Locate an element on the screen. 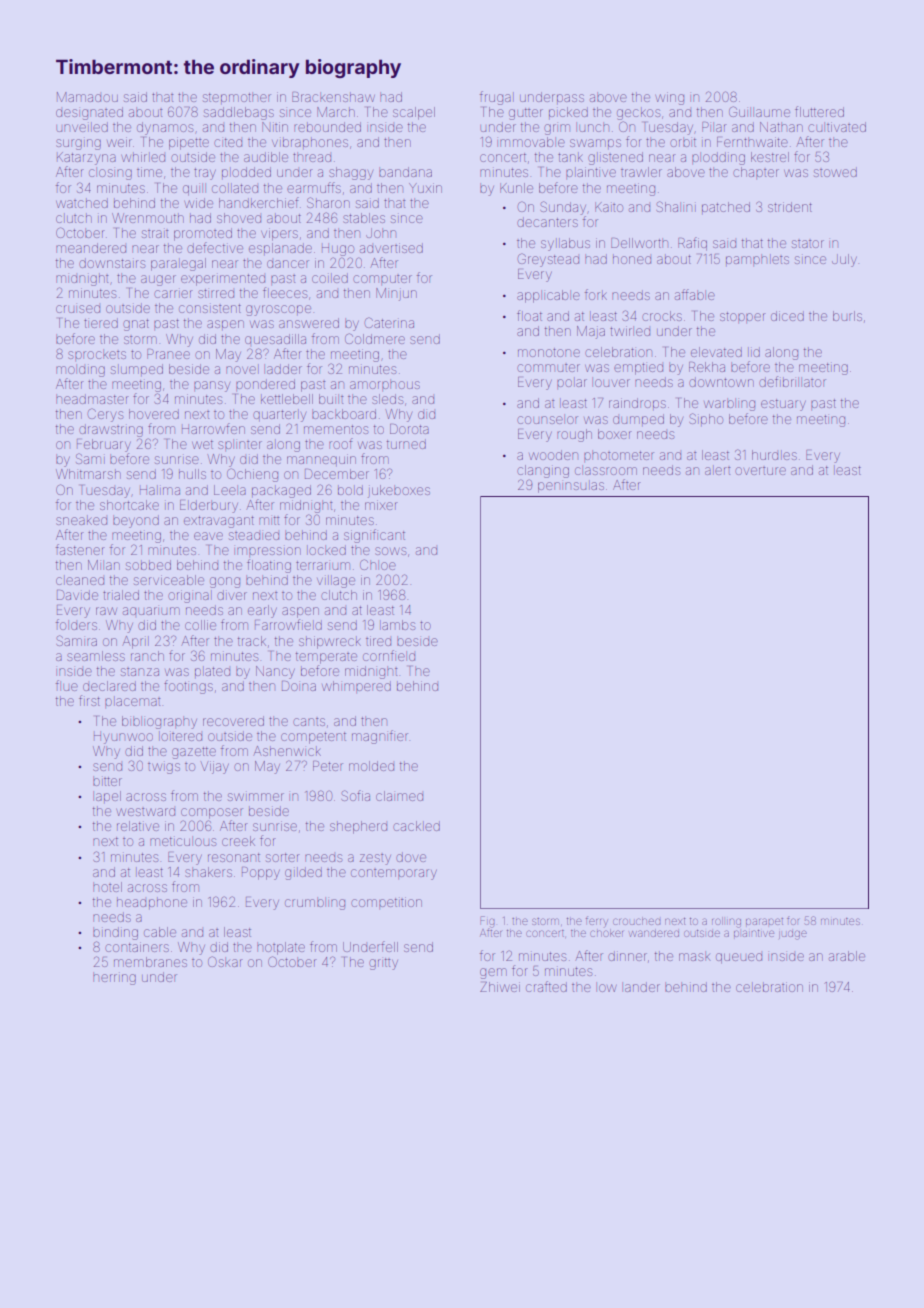  Ochieng is located at coordinates (252, 475).
